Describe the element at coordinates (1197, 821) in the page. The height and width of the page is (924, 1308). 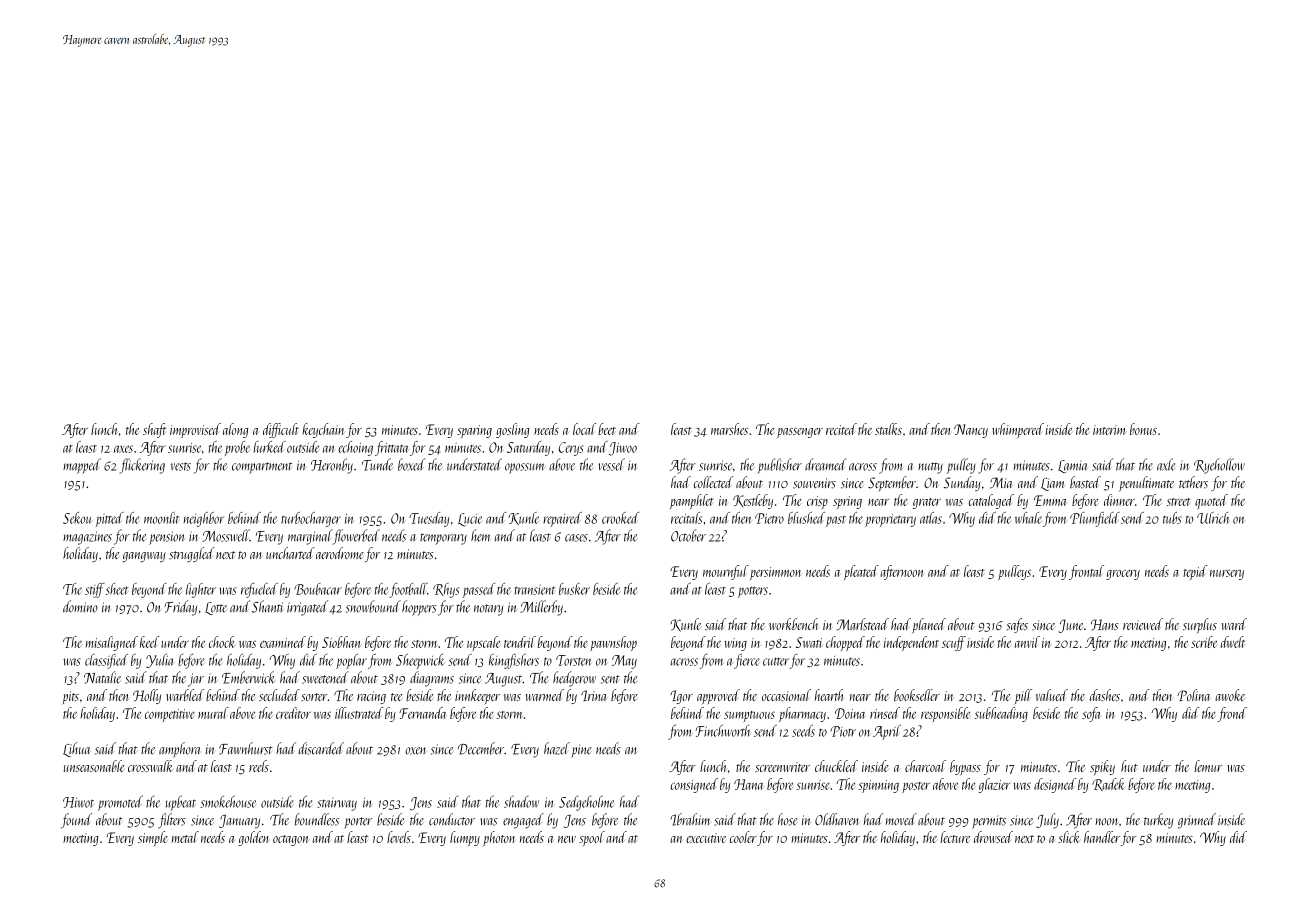
I see `grinned` at that location.
